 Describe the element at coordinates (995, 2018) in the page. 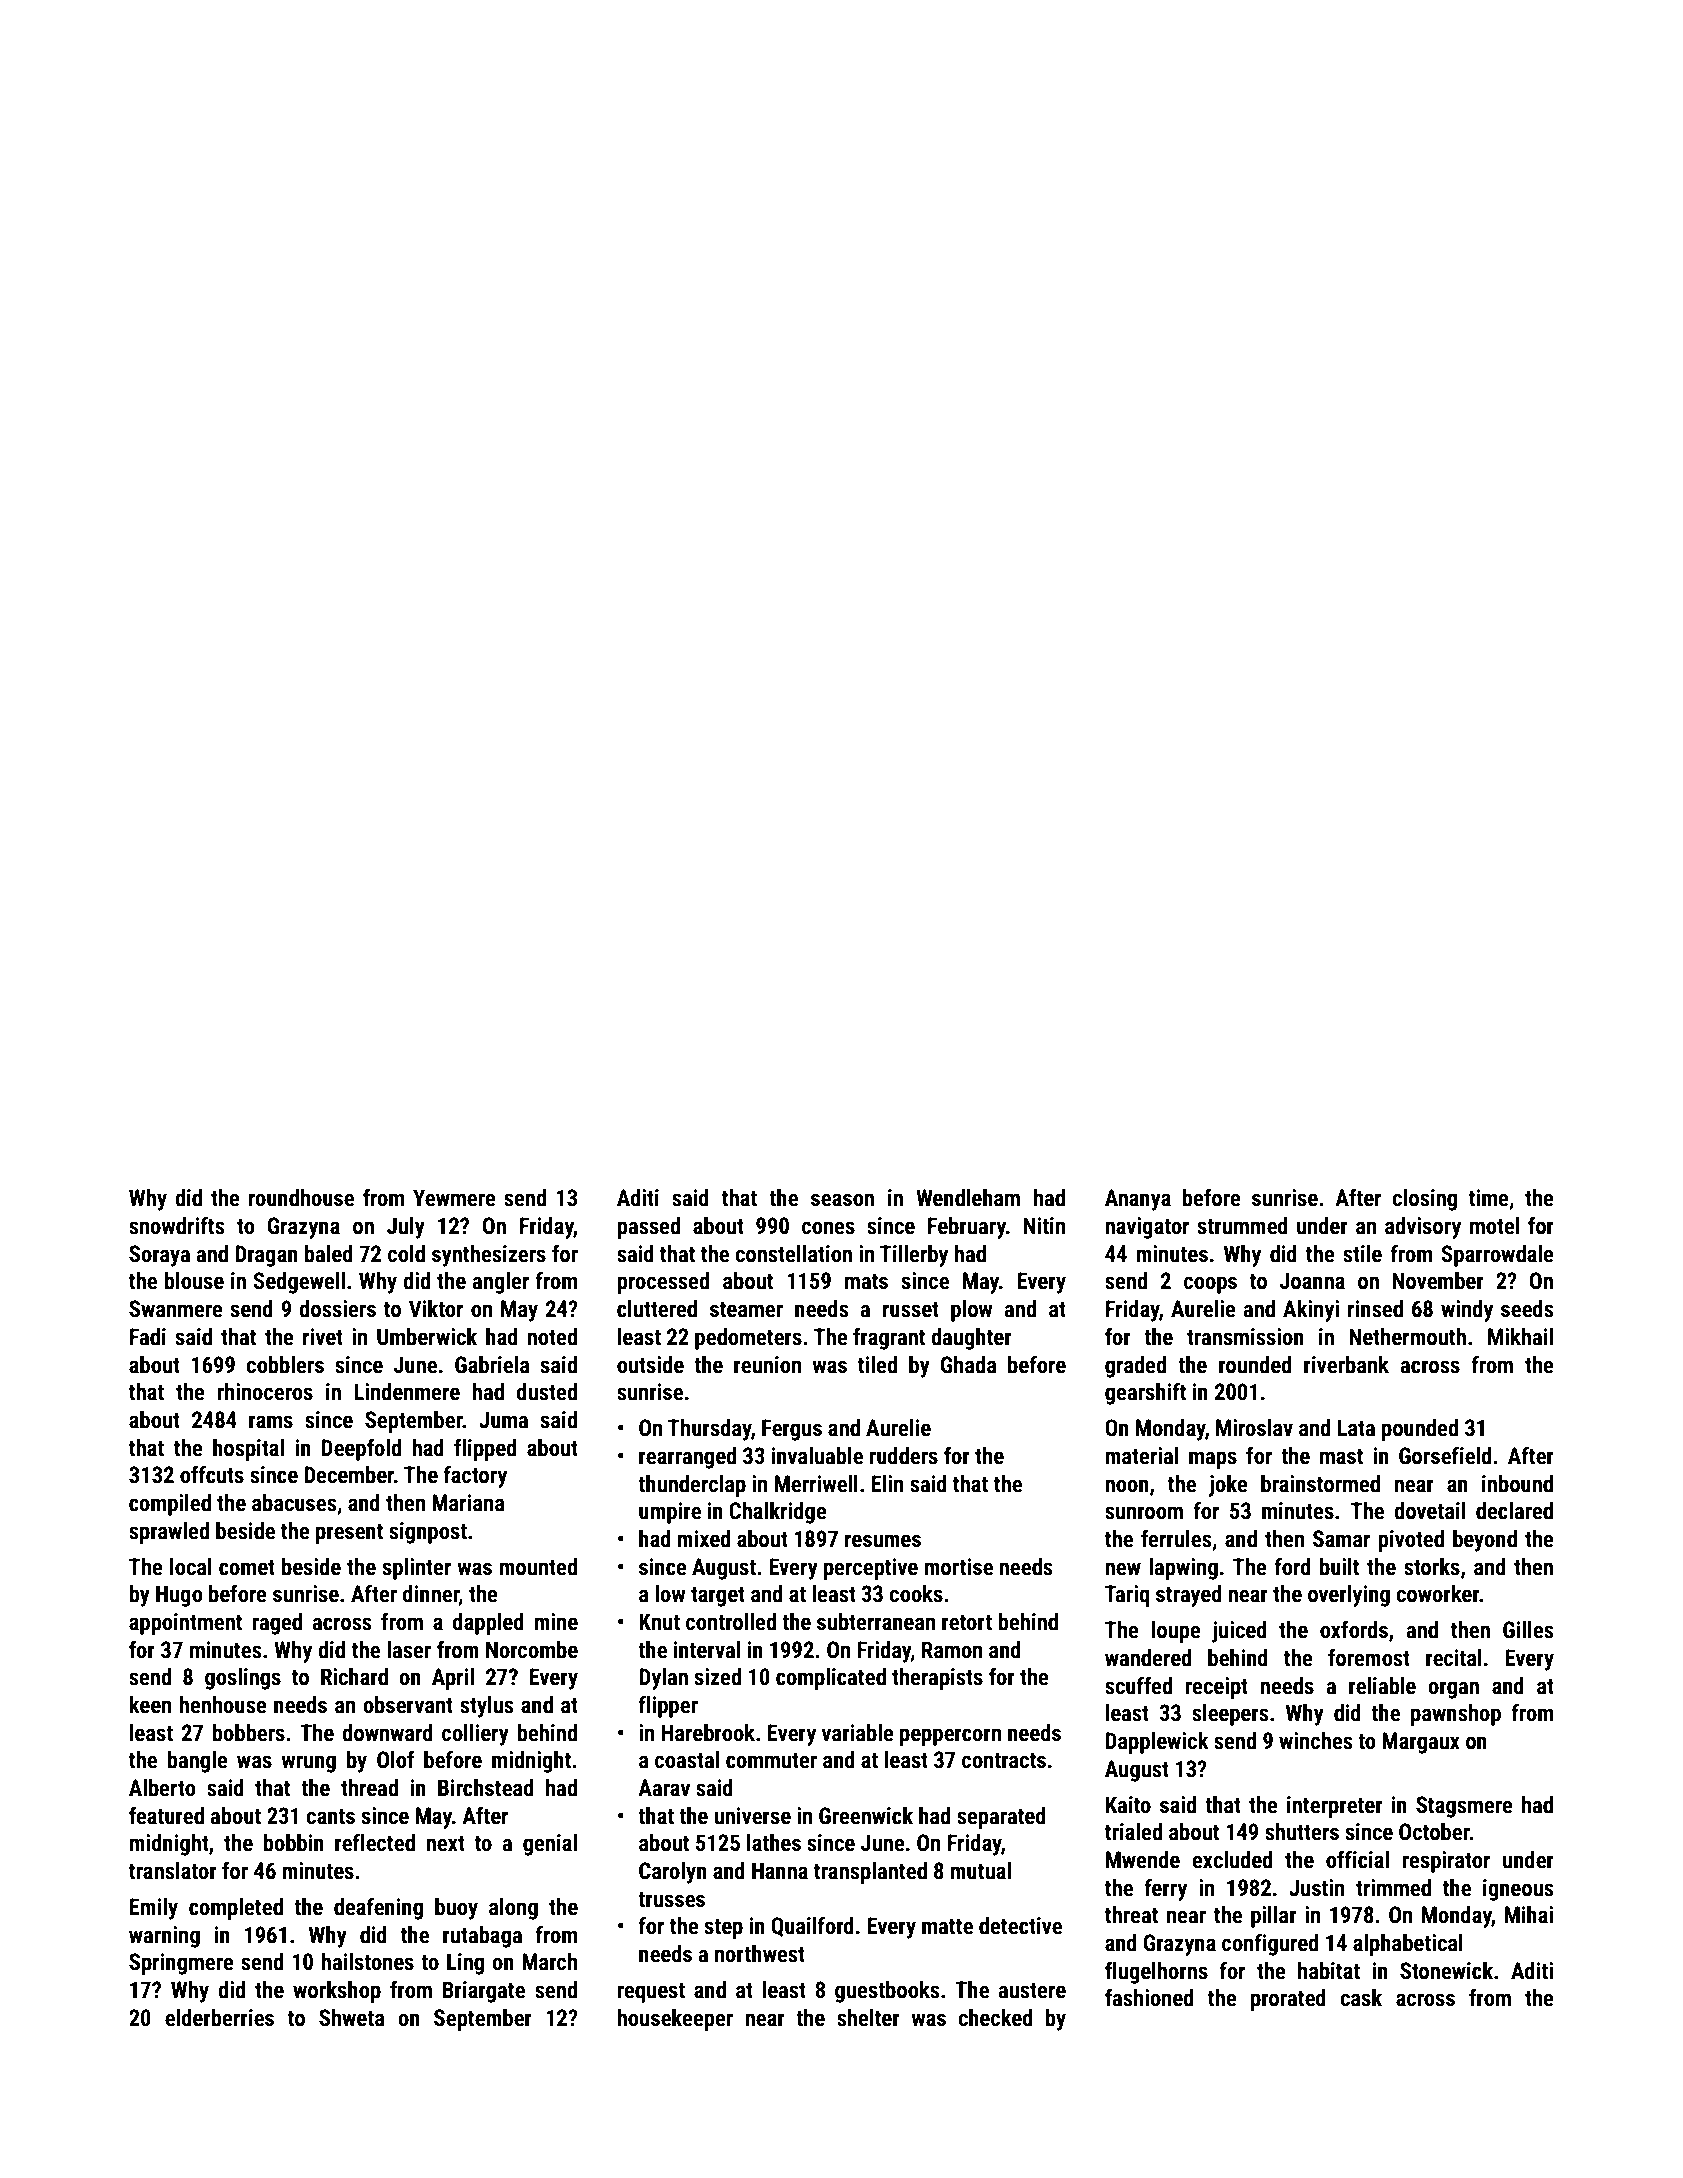

I see `checked` at that location.
